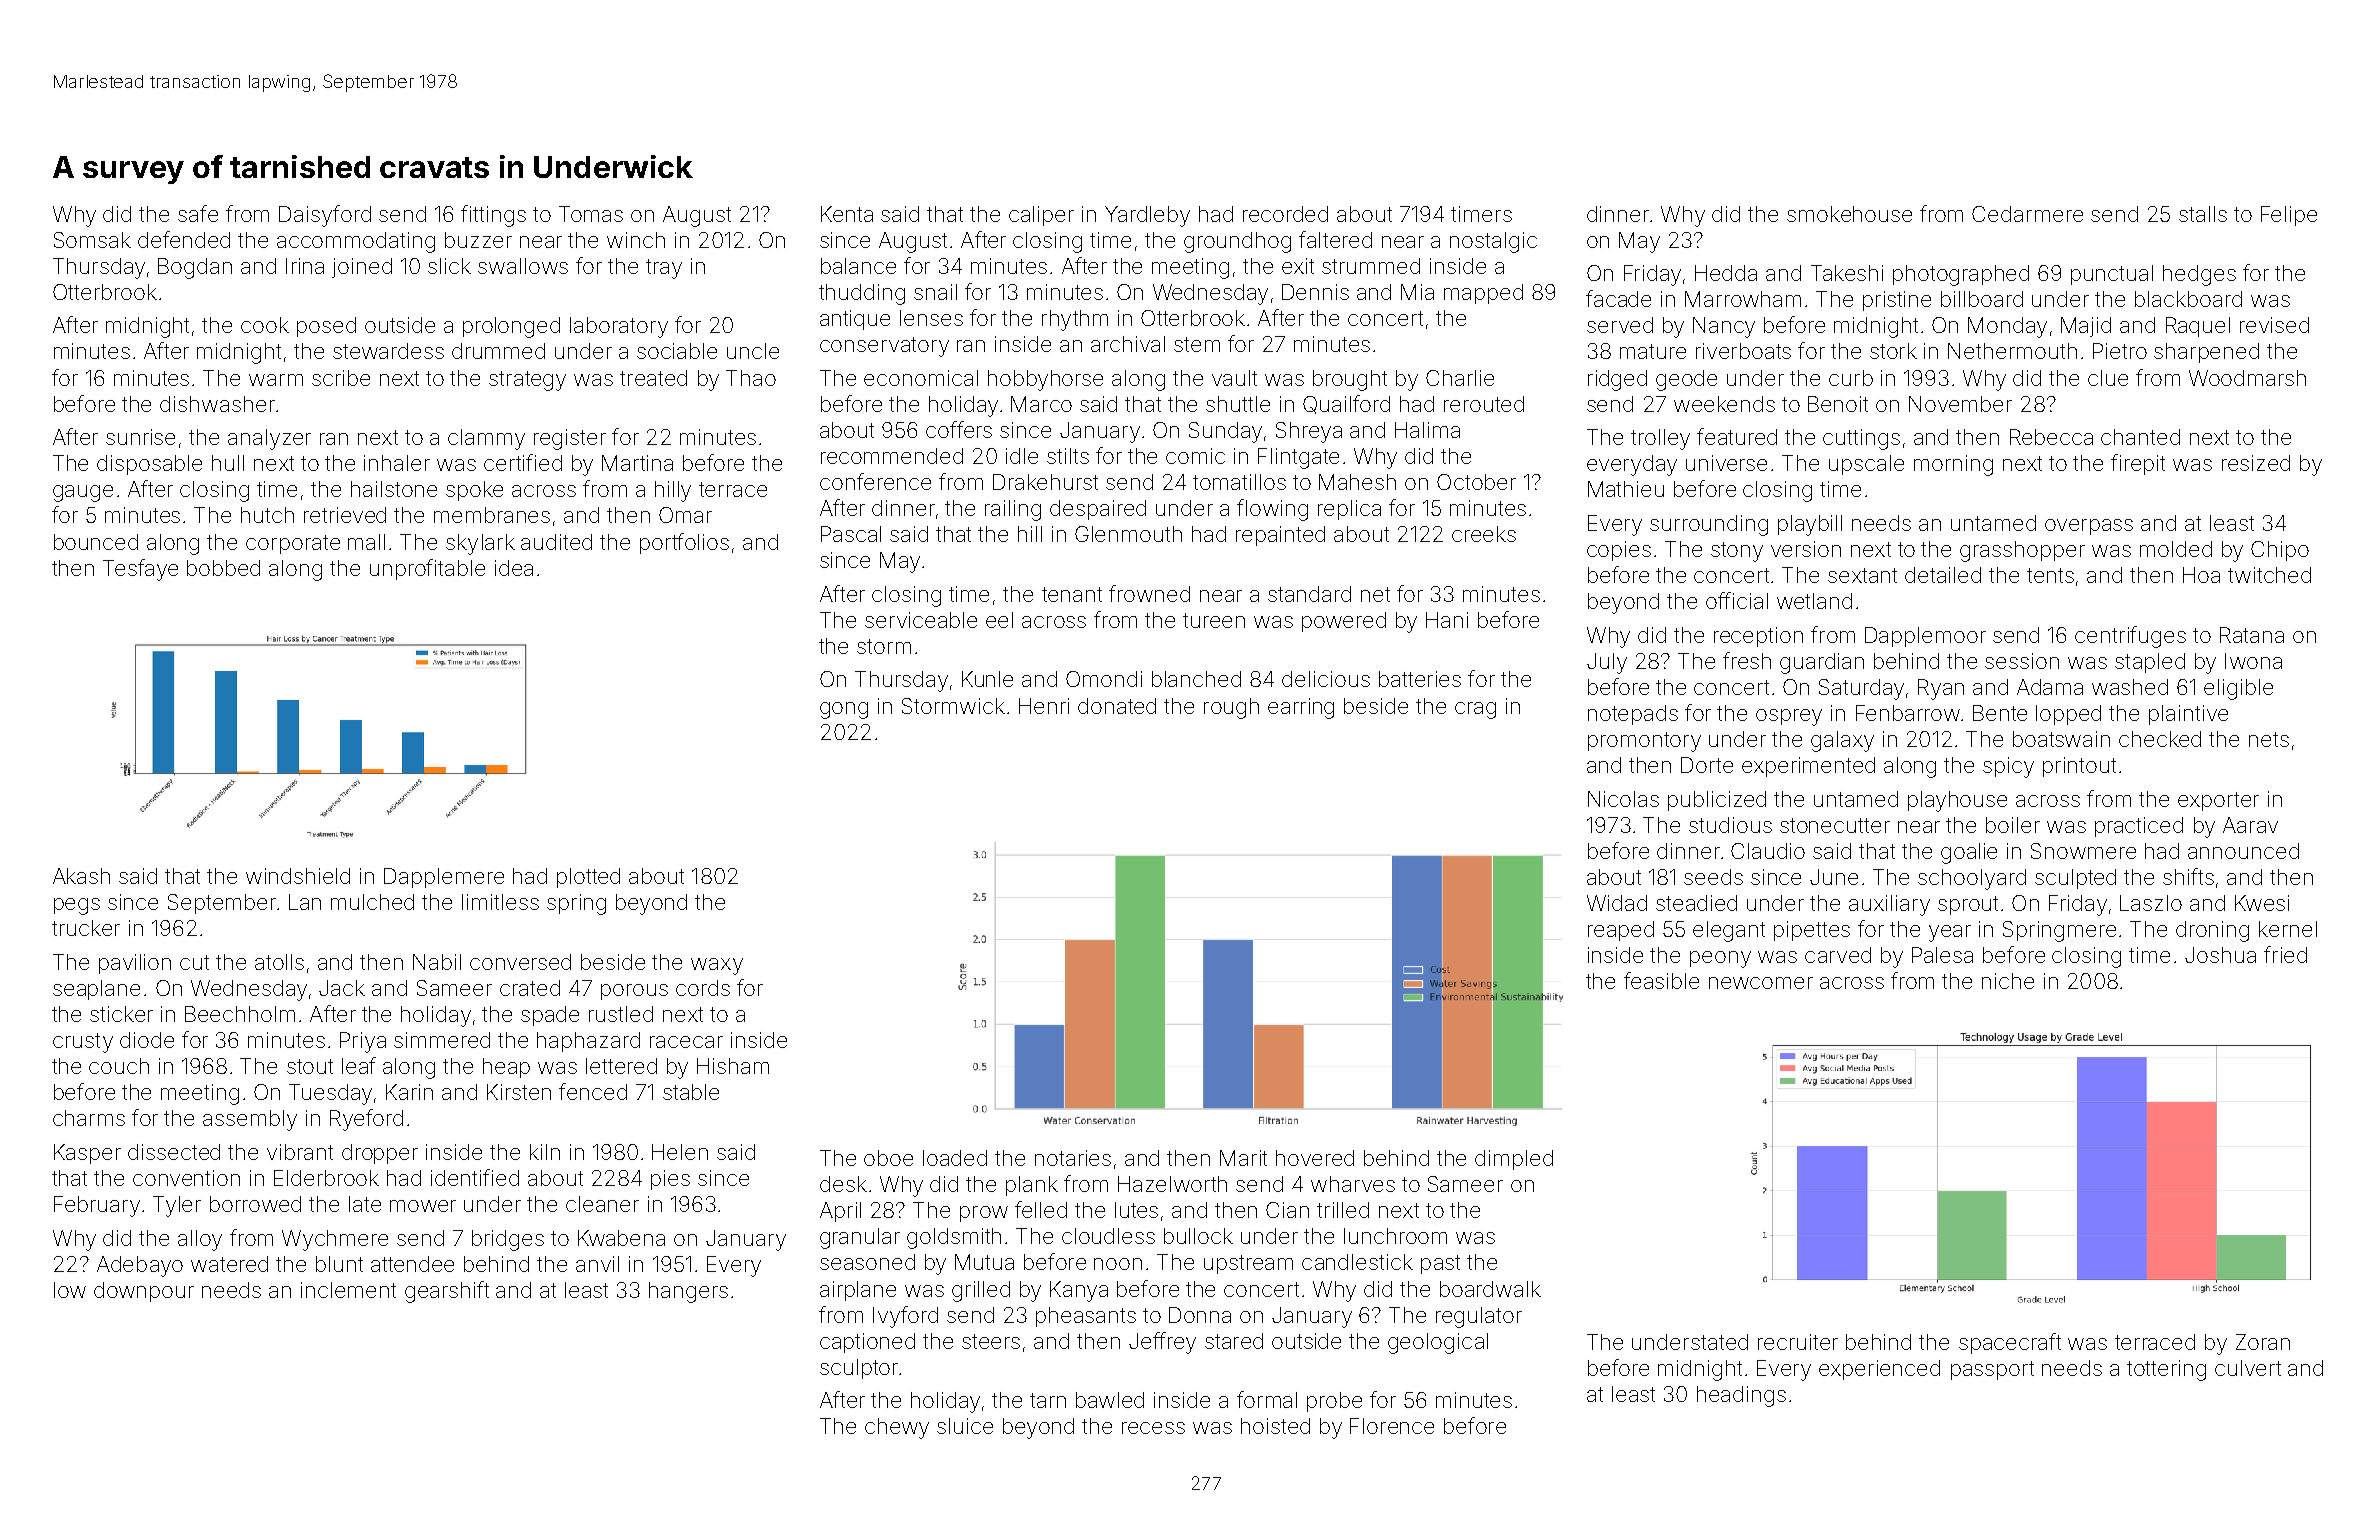 This screenshot has height=1540, width=2380. What do you see at coordinates (717, 966) in the screenshot?
I see `waxy` at bounding box center [717, 966].
